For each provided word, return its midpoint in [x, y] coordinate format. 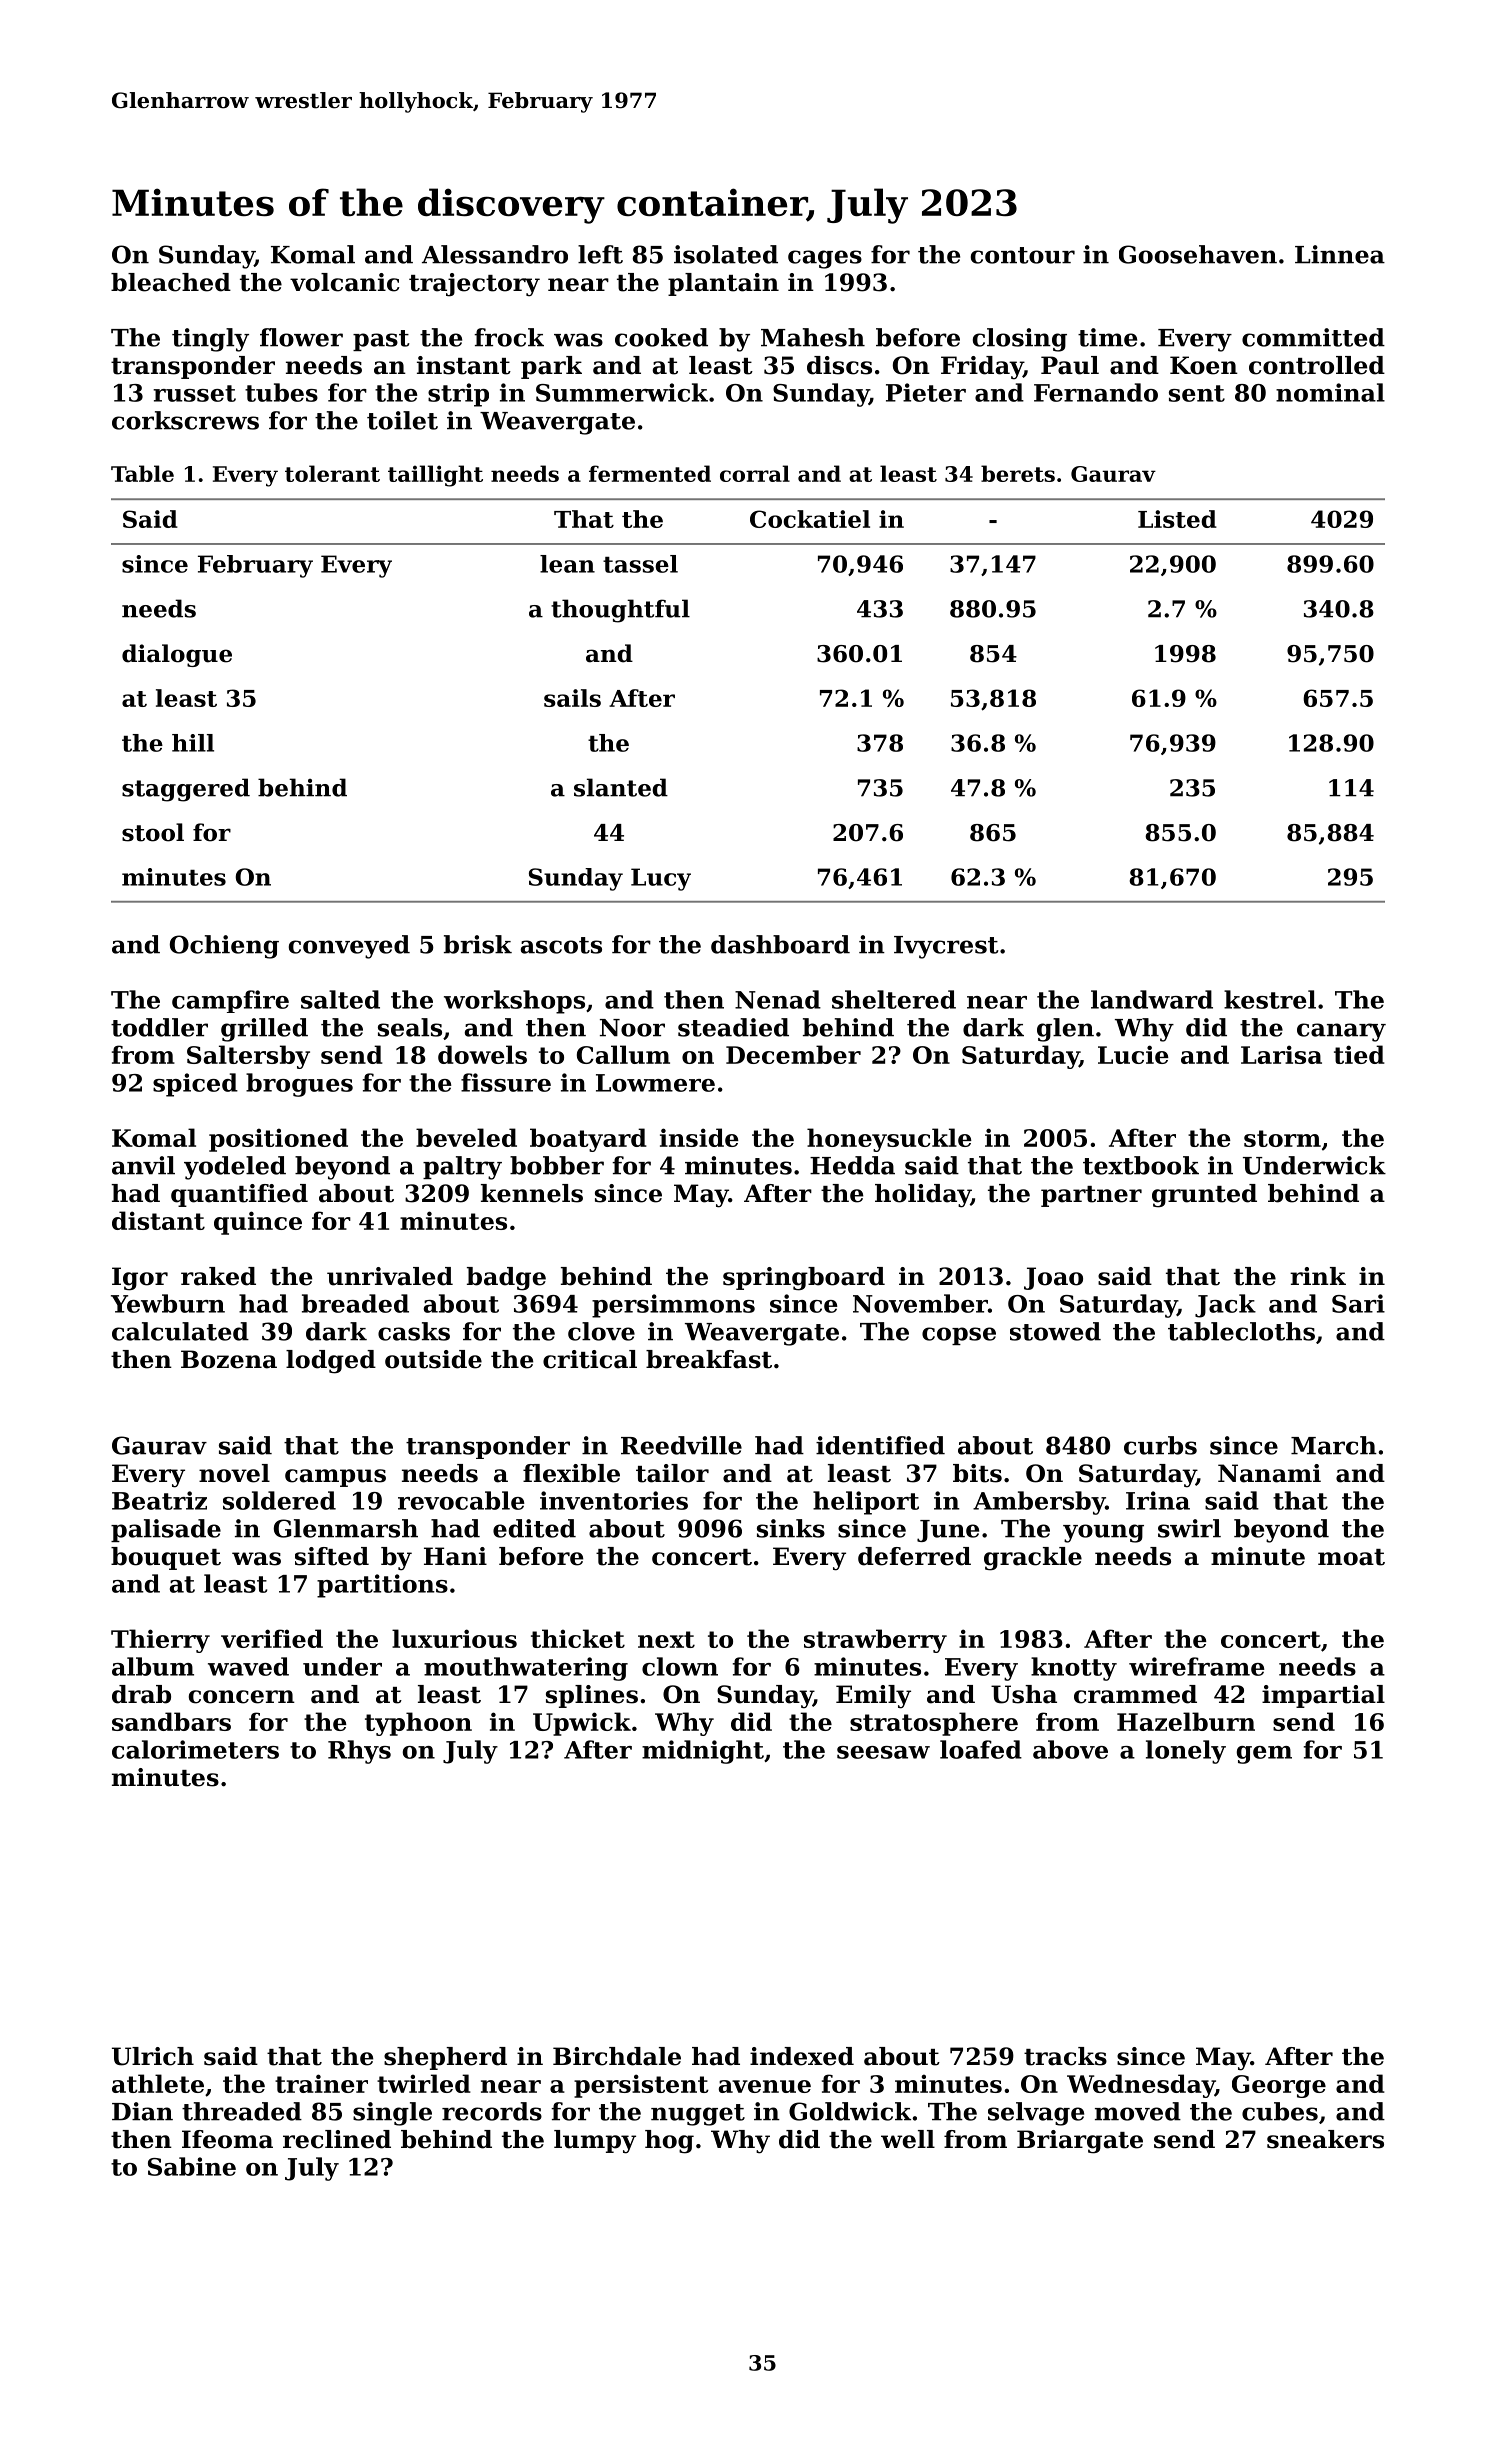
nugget [698, 2115]
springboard [804, 1279]
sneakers [1325, 2139]
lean [567, 564]
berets [1018, 473]
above [1070, 1749]
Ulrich [153, 2056]
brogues [299, 1085]
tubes [281, 392]
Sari [1358, 1303]
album [153, 1666]
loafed [981, 1749]
